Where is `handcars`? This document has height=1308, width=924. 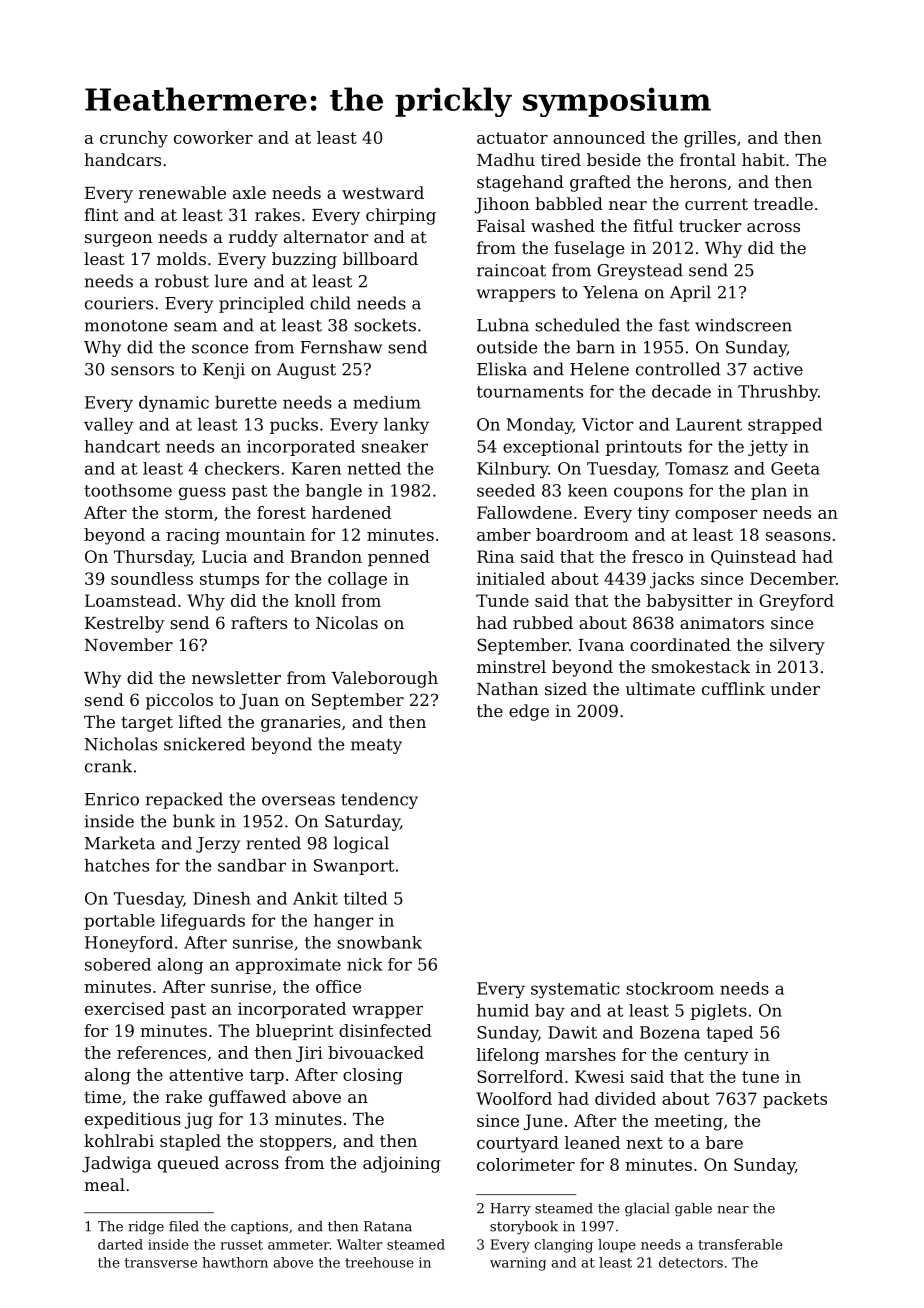
handcars is located at coordinates (122, 159).
